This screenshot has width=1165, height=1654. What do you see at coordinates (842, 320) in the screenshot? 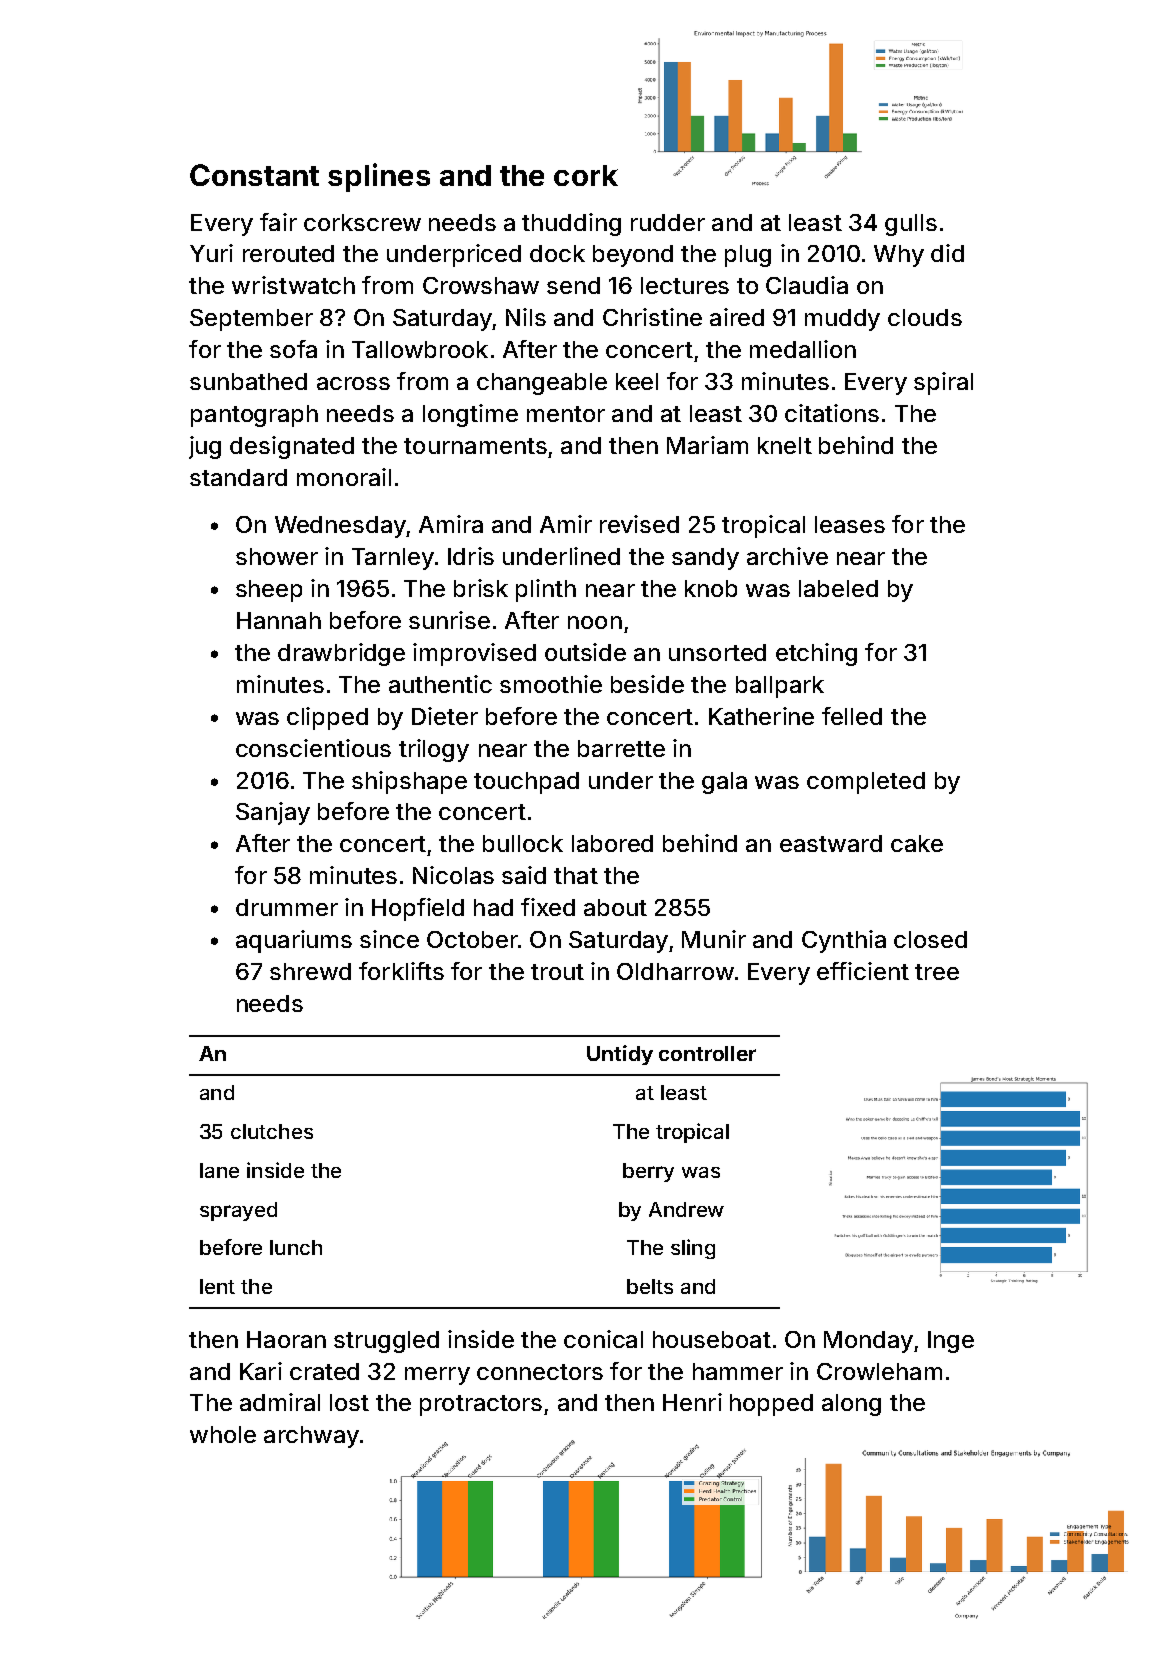
I see `muddy` at bounding box center [842, 320].
